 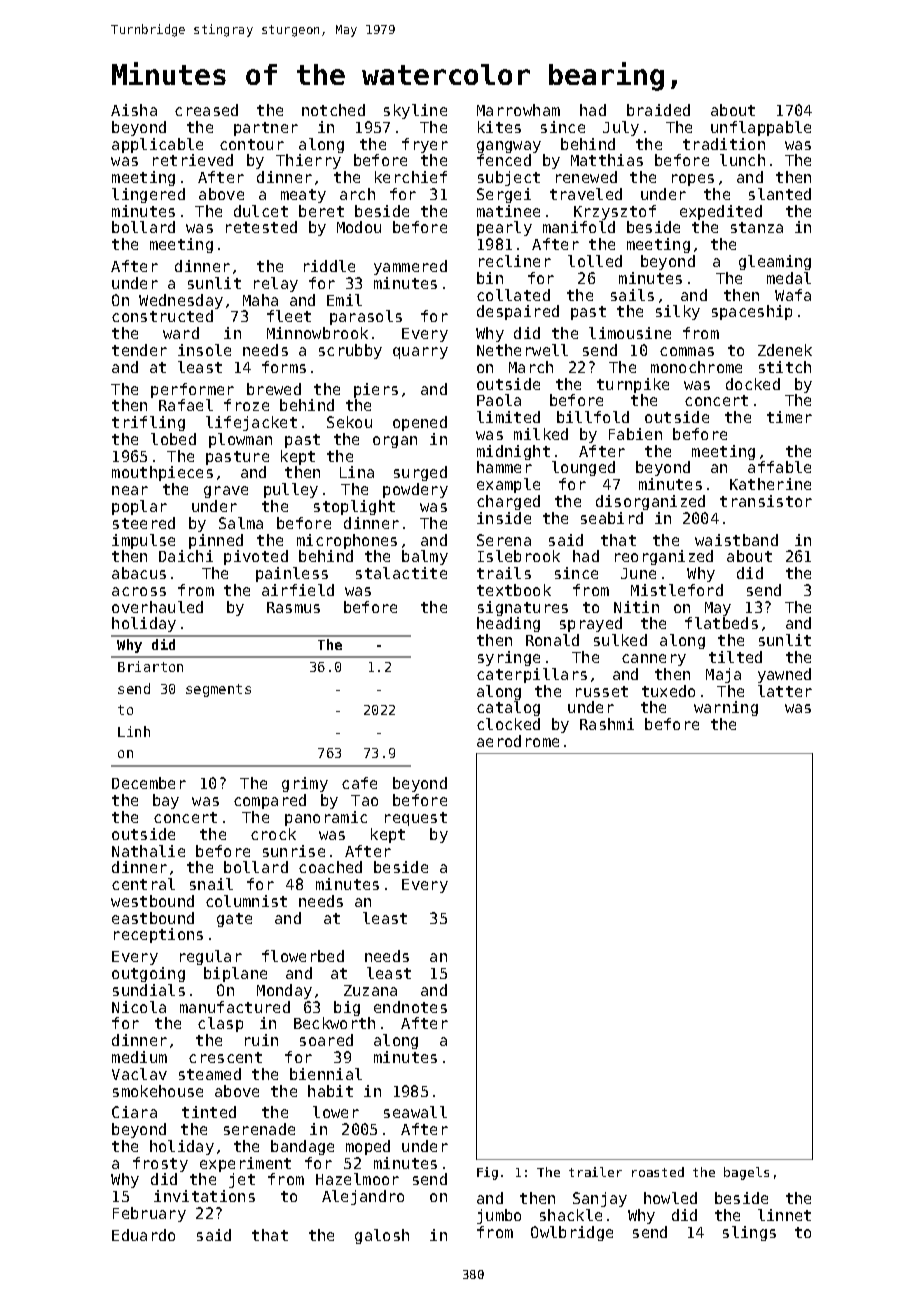 What do you see at coordinates (270, 801) in the document?
I see `compared` at bounding box center [270, 801].
